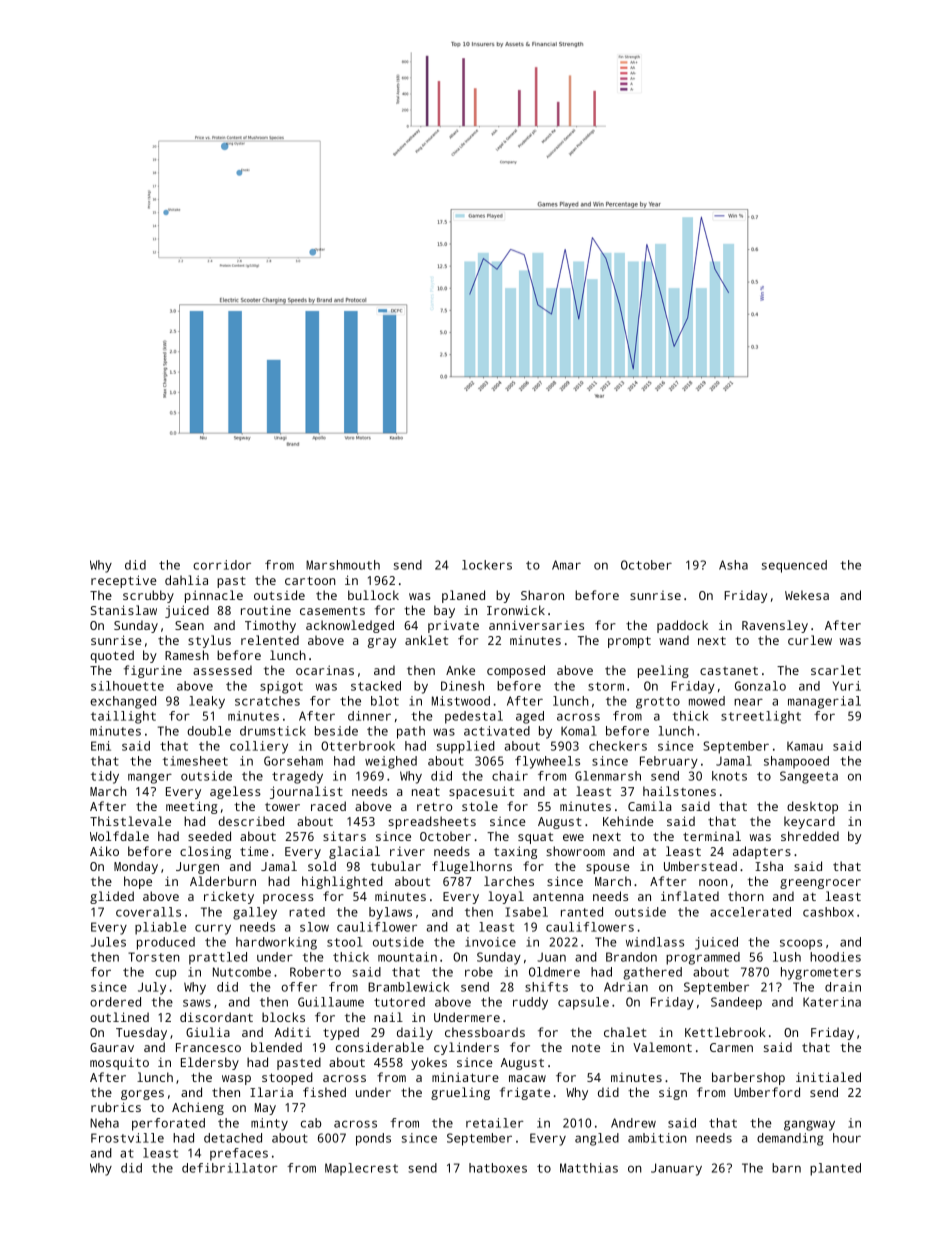  I want to click on checkers, so click(618, 746).
